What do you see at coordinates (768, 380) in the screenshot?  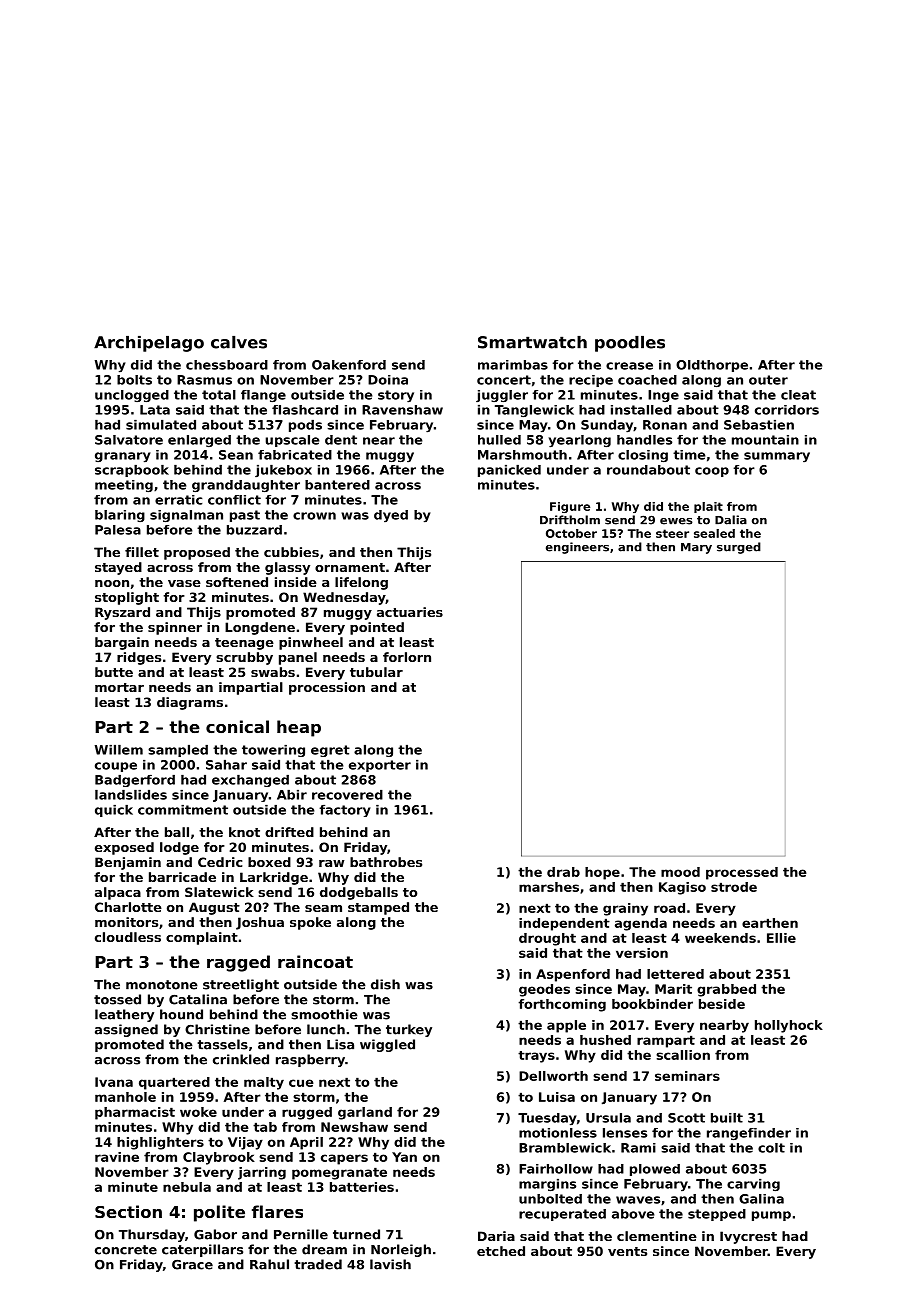 I see `outer` at bounding box center [768, 380].
